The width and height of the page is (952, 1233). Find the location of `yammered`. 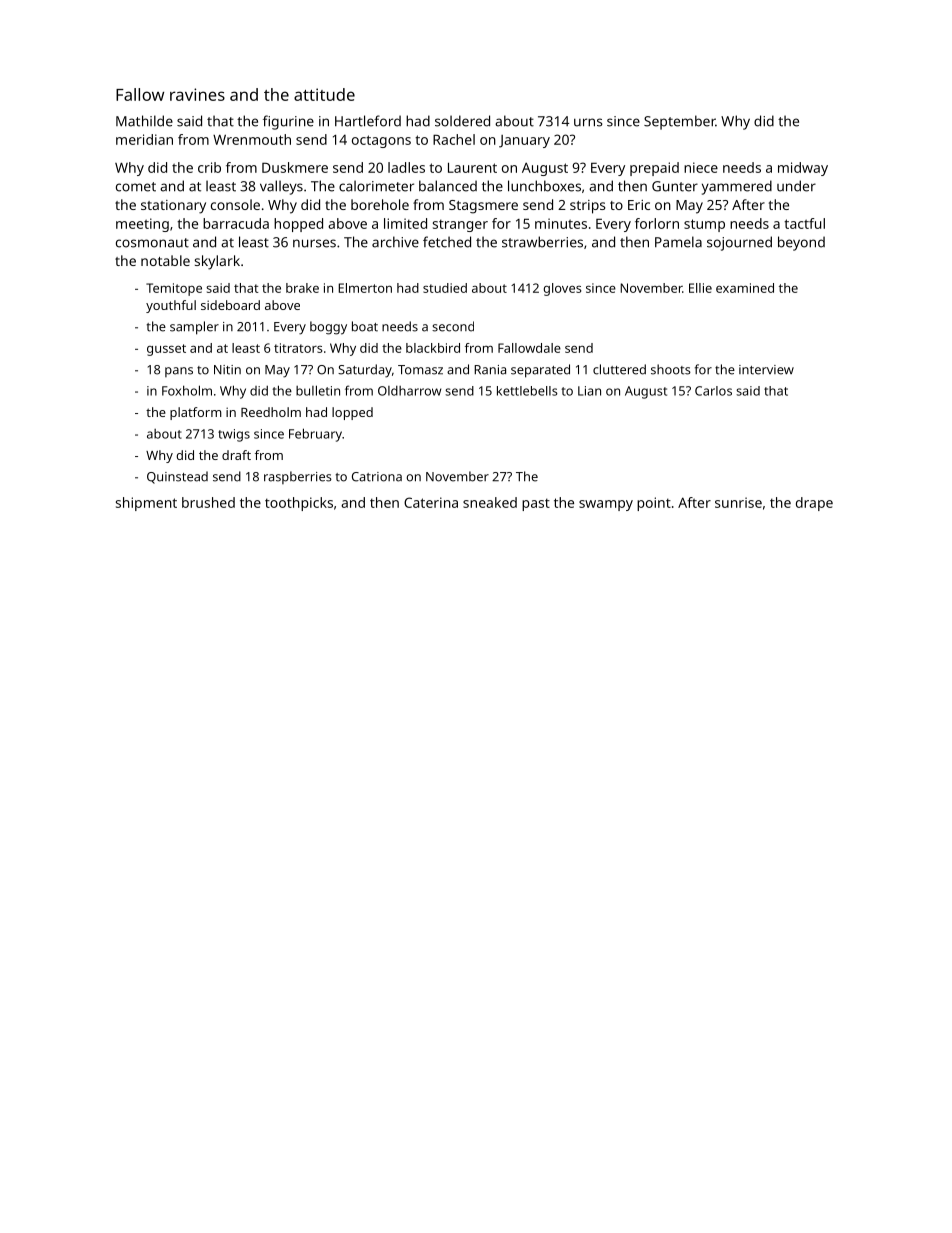

yammered is located at coordinates (737, 187).
